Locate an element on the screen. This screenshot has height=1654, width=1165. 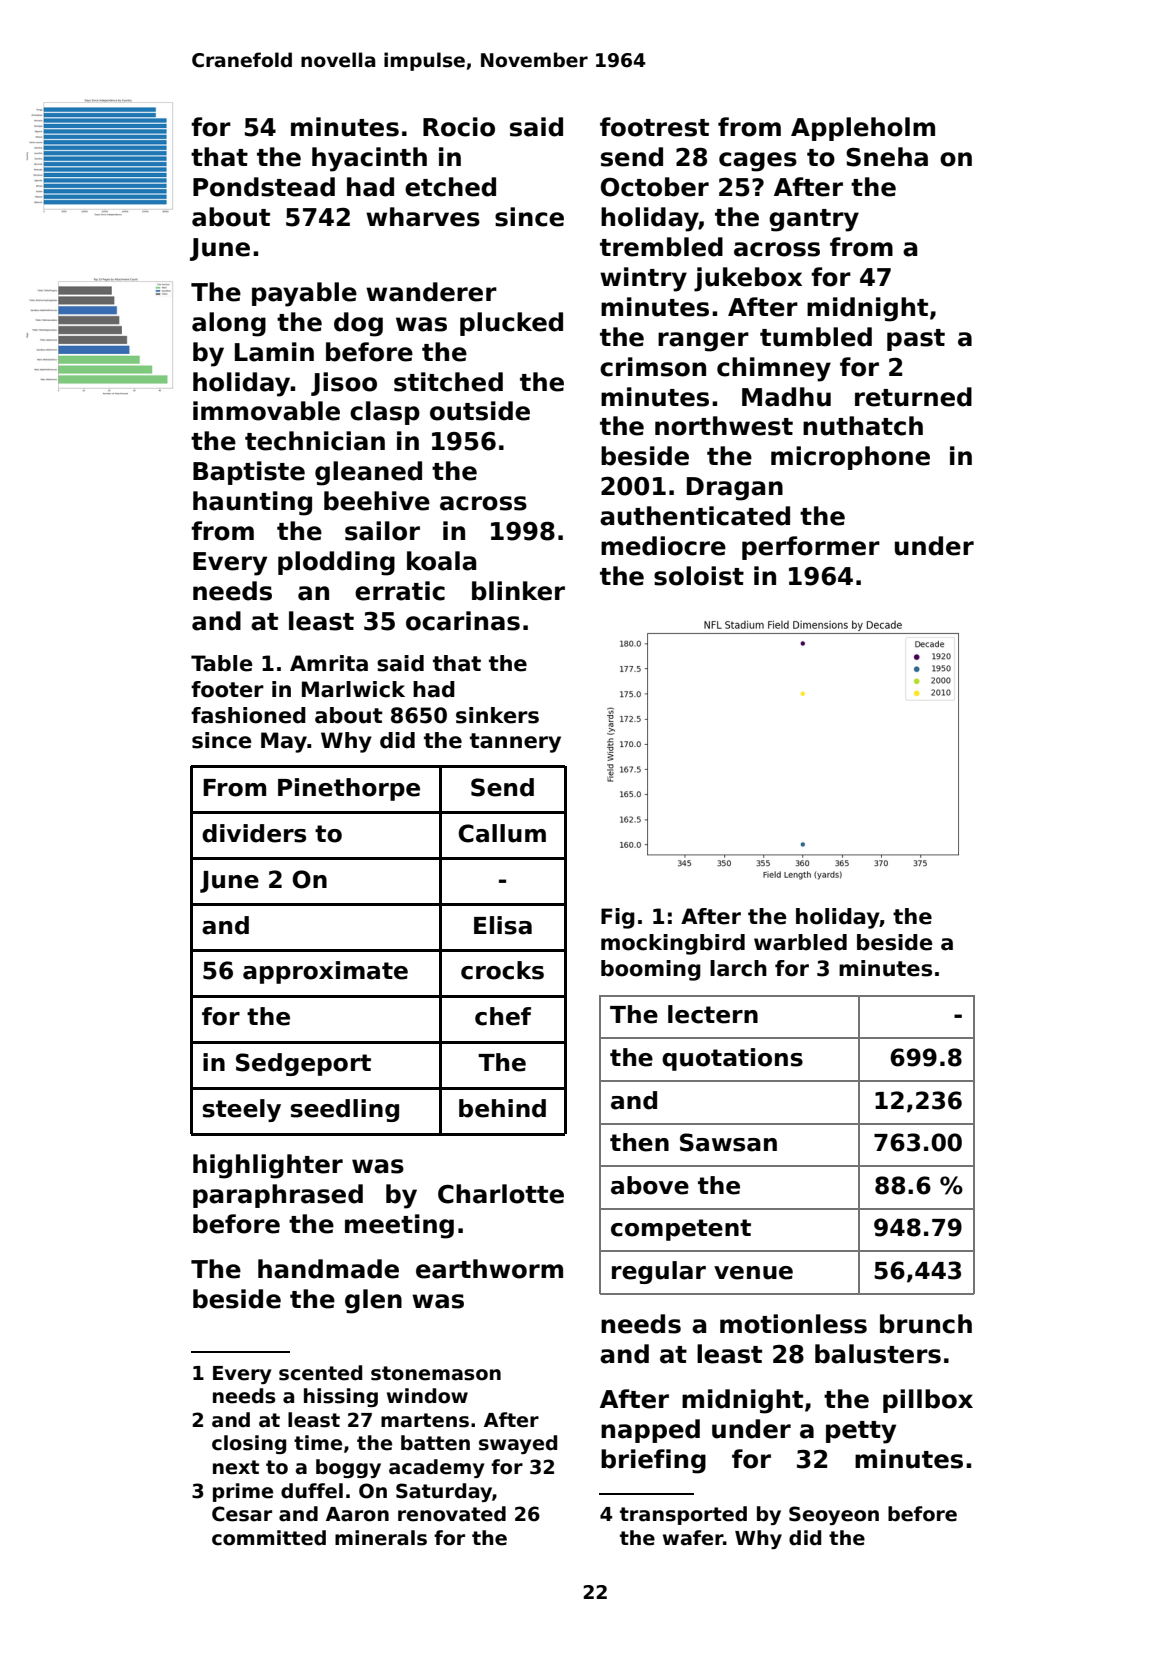
Seoyeon is located at coordinates (834, 1515).
